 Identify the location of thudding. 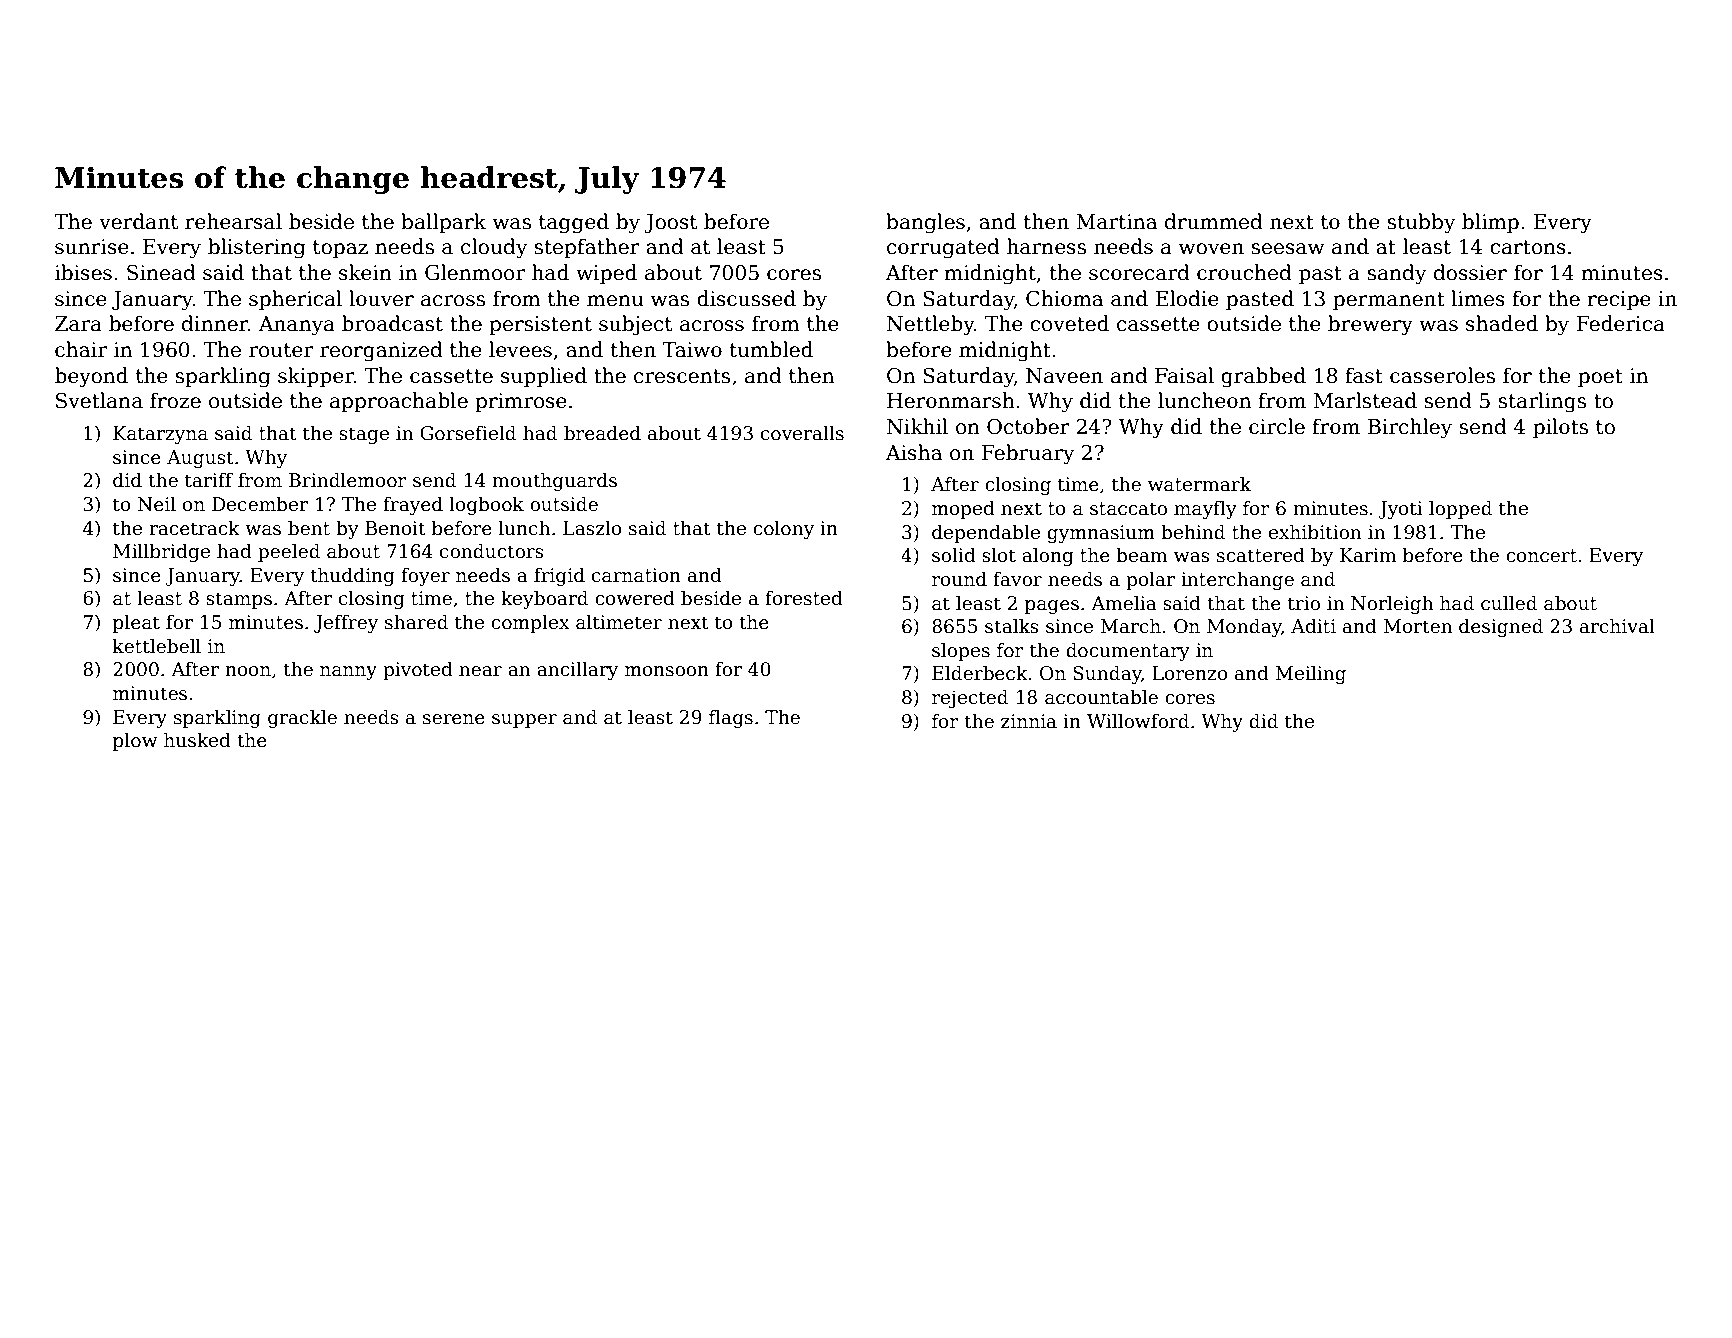
(352, 576).
